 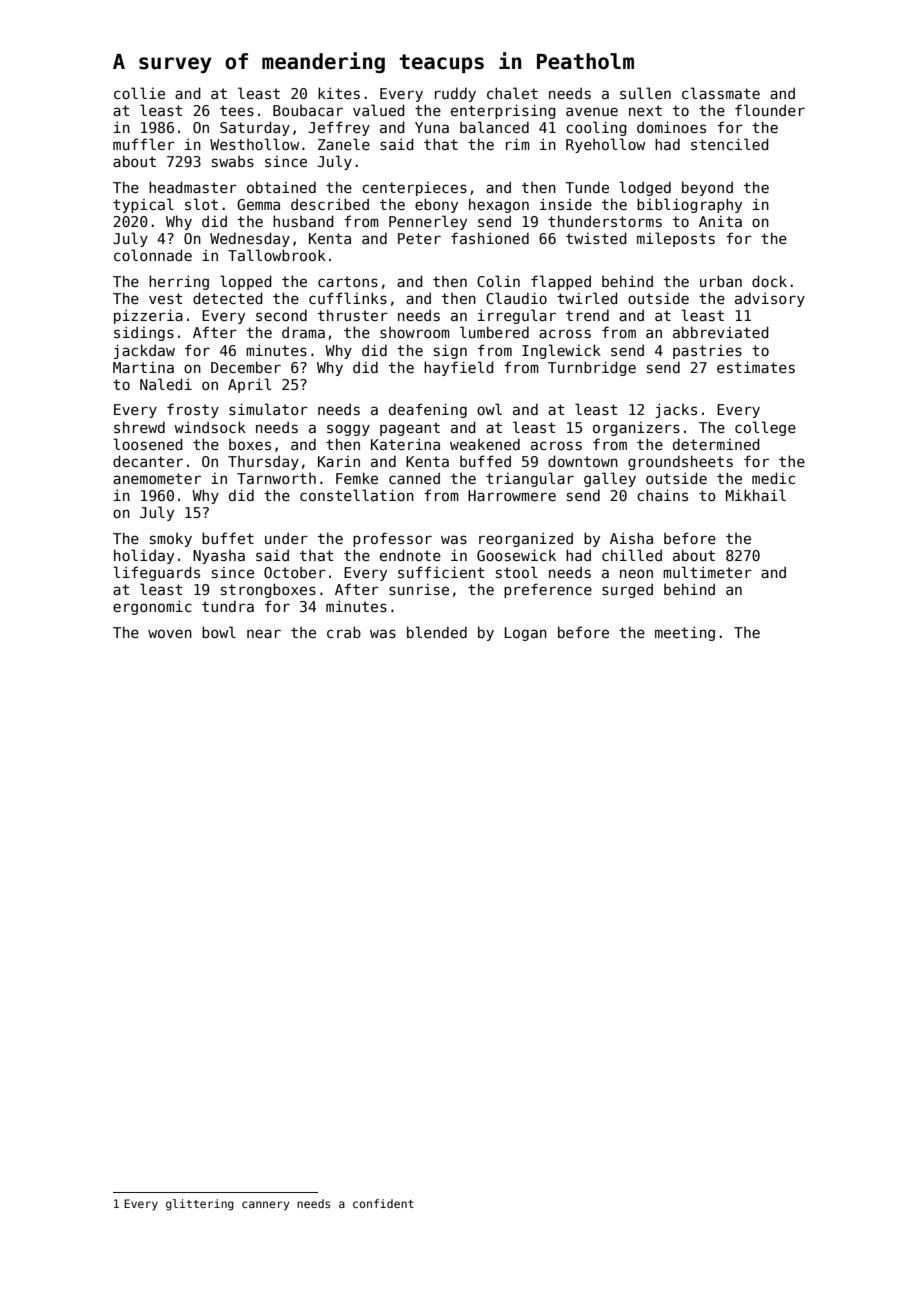 What do you see at coordinates (685, 633) in the page?
I see `meeting` at bounding box center [685, 633].
